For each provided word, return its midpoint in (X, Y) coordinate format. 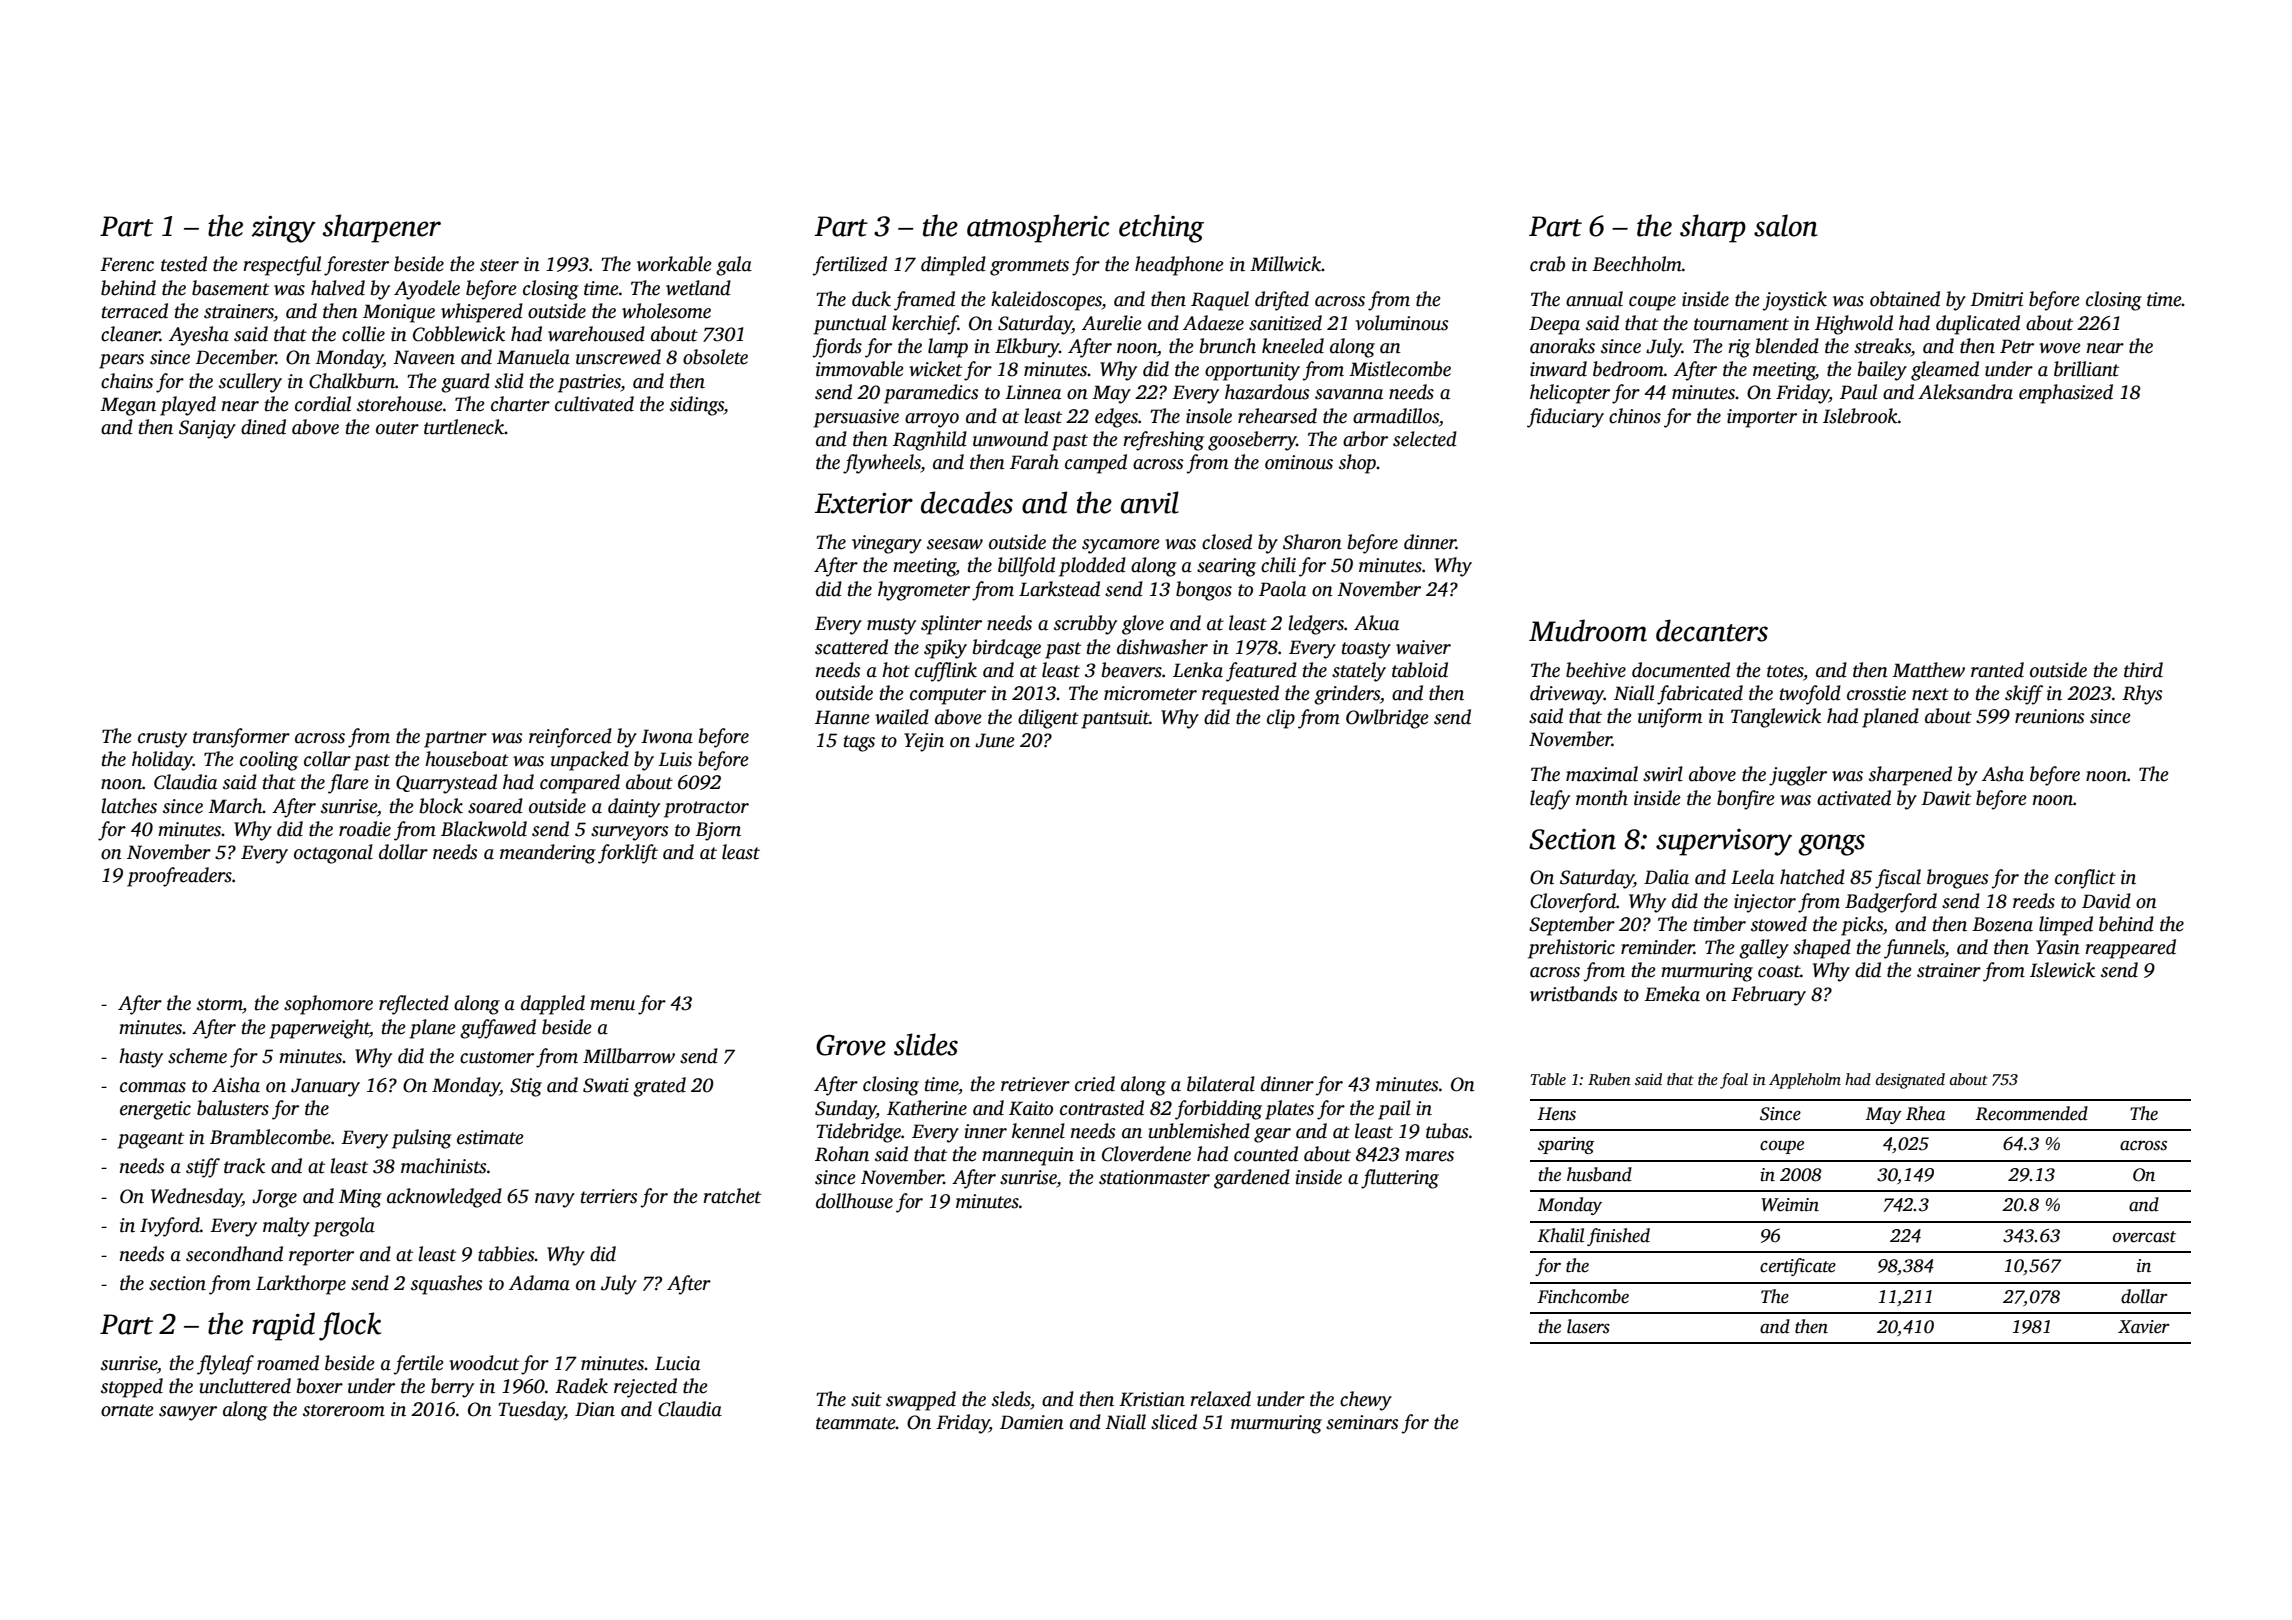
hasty (141, 1058)
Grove (851, 1045)
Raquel (1220, 301)
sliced (1174, 1422)
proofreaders (179, 877)
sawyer (188, 1413)
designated (1910, 1081)
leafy (1550, 800)
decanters (1712, 630)
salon (1786, 225)
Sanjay (207, 429)
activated (1854, 798)
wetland (698, 288)
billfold (1026, 567)
